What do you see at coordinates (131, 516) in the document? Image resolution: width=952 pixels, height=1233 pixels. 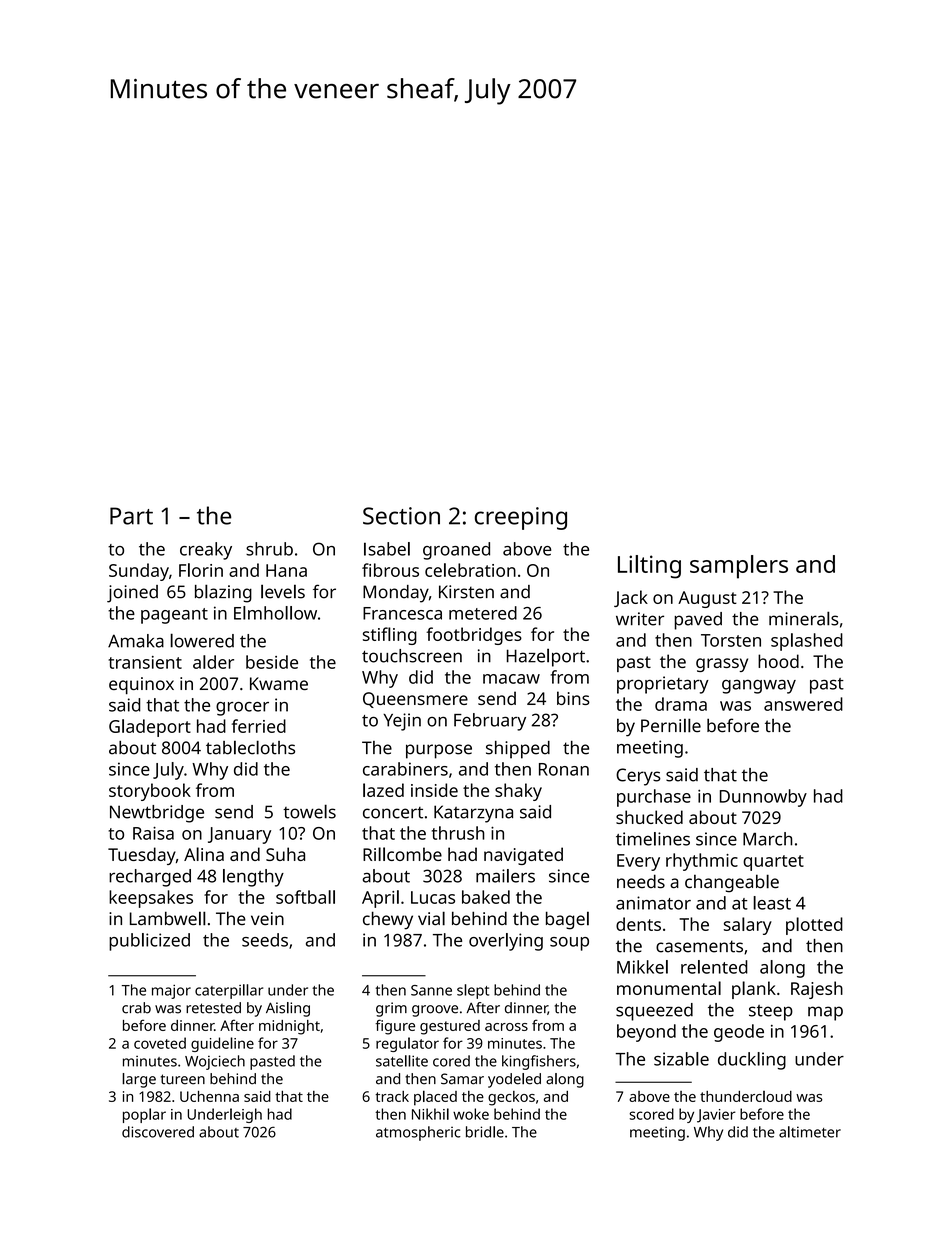 I see `Part` at bounding box center [131, 516].
